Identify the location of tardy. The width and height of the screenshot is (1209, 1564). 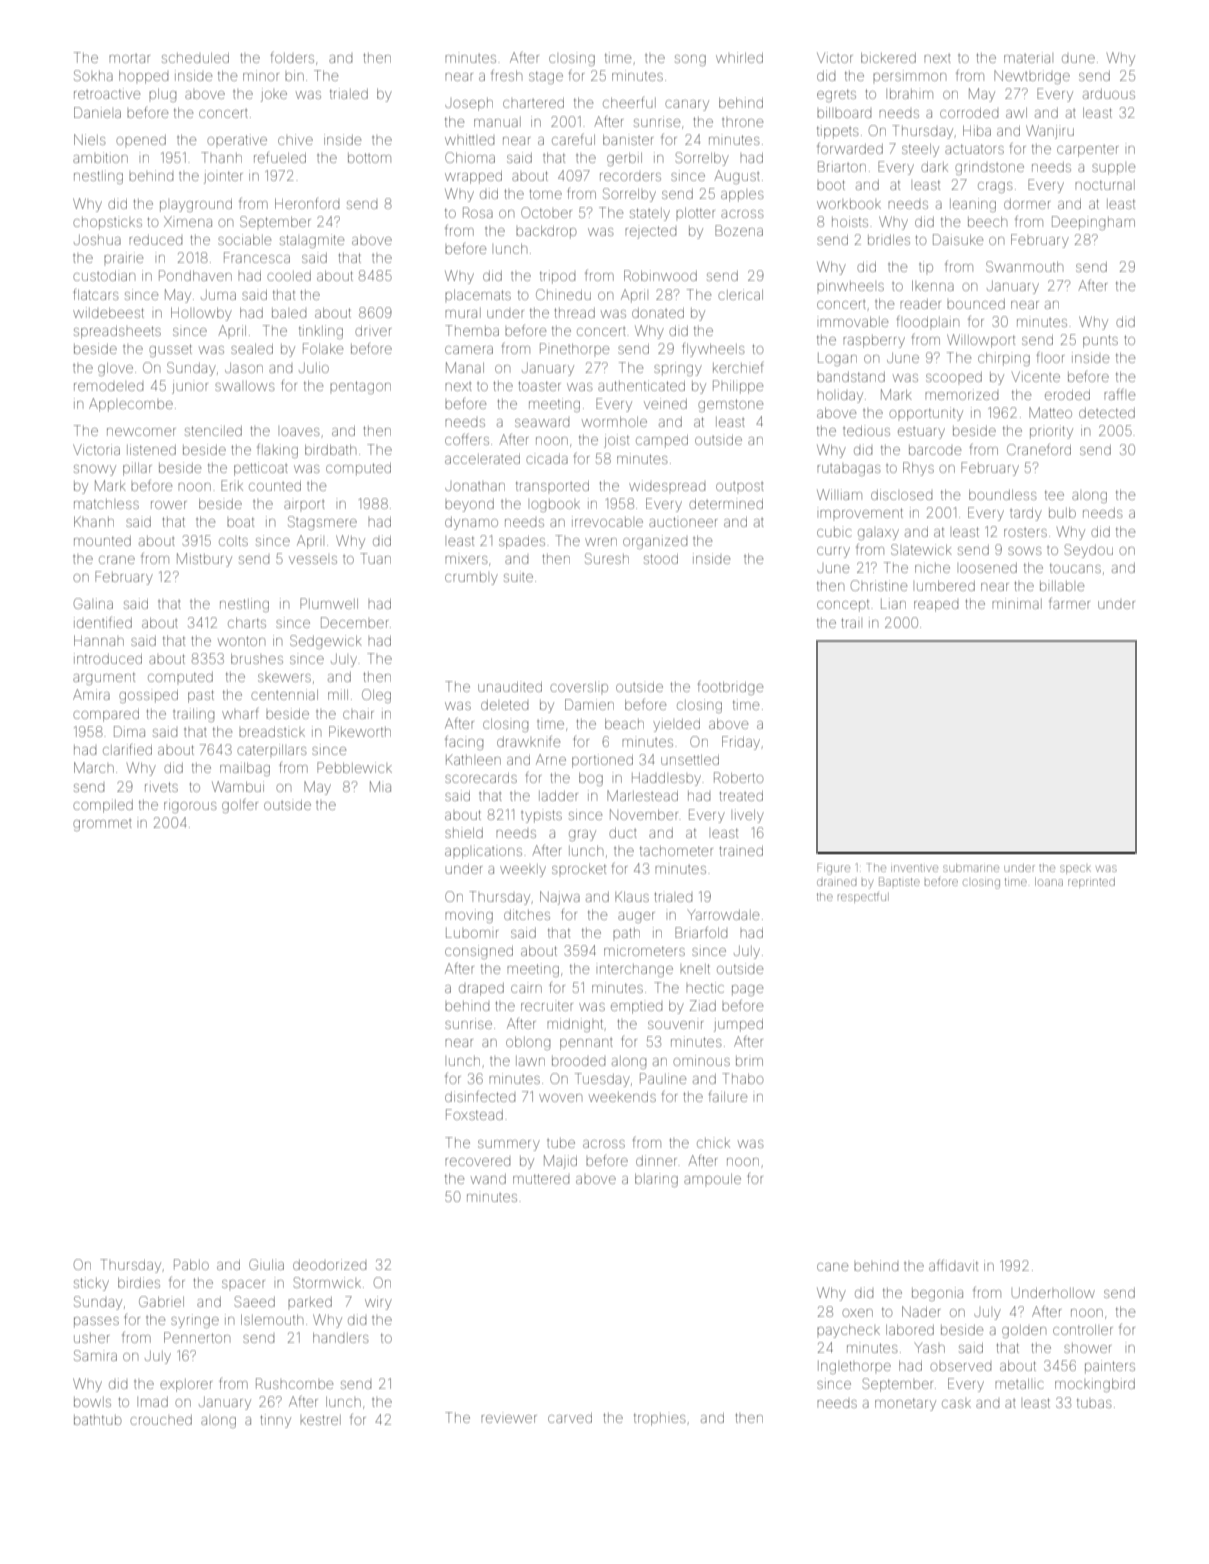
(1026, 514).
